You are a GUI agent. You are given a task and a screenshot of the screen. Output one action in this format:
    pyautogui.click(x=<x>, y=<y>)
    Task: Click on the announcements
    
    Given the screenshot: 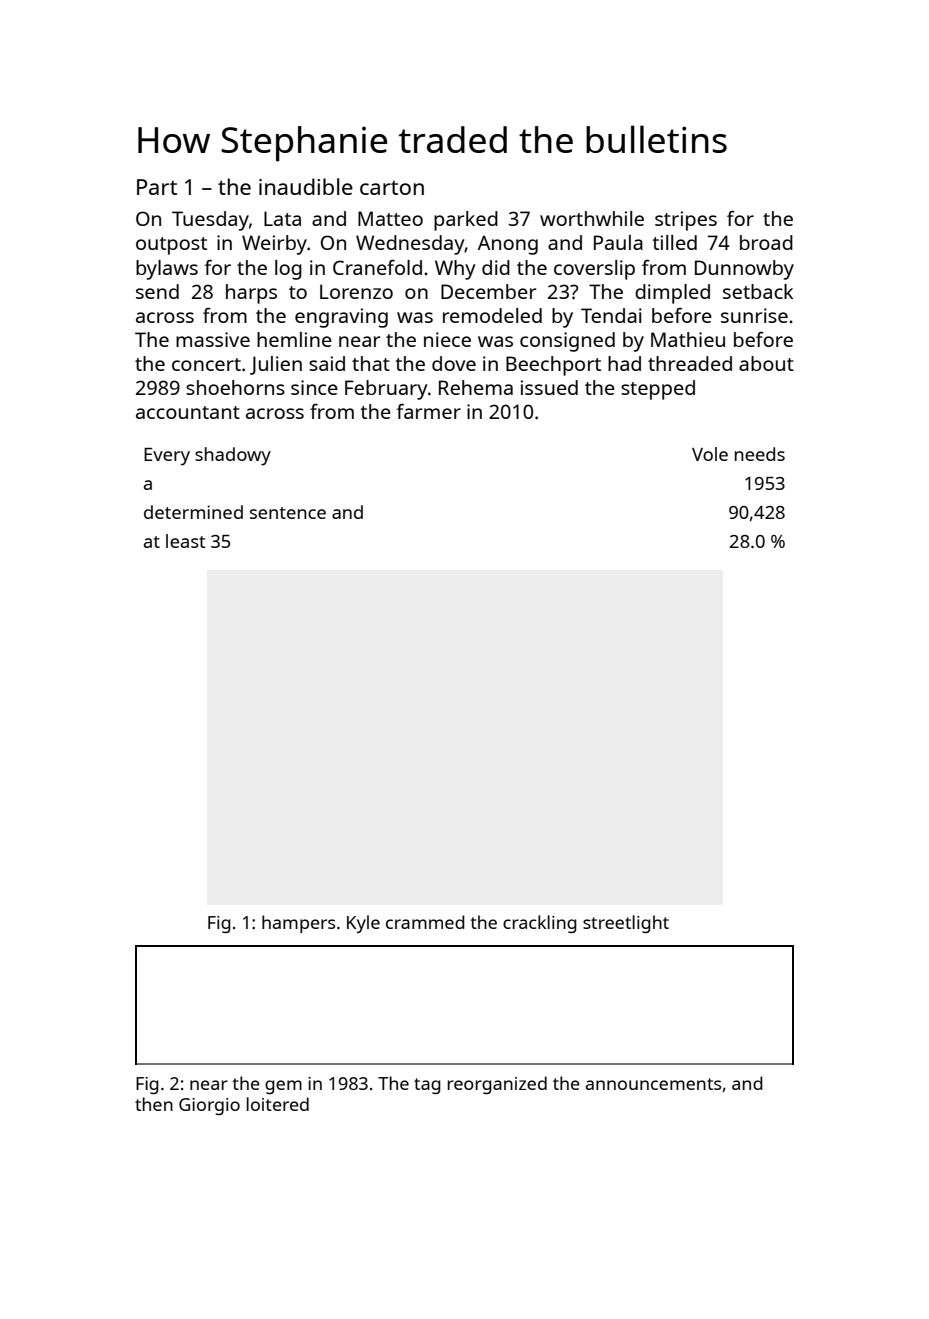 What is the action you would take?
    pyautogui.click(x=653, y=1084)
